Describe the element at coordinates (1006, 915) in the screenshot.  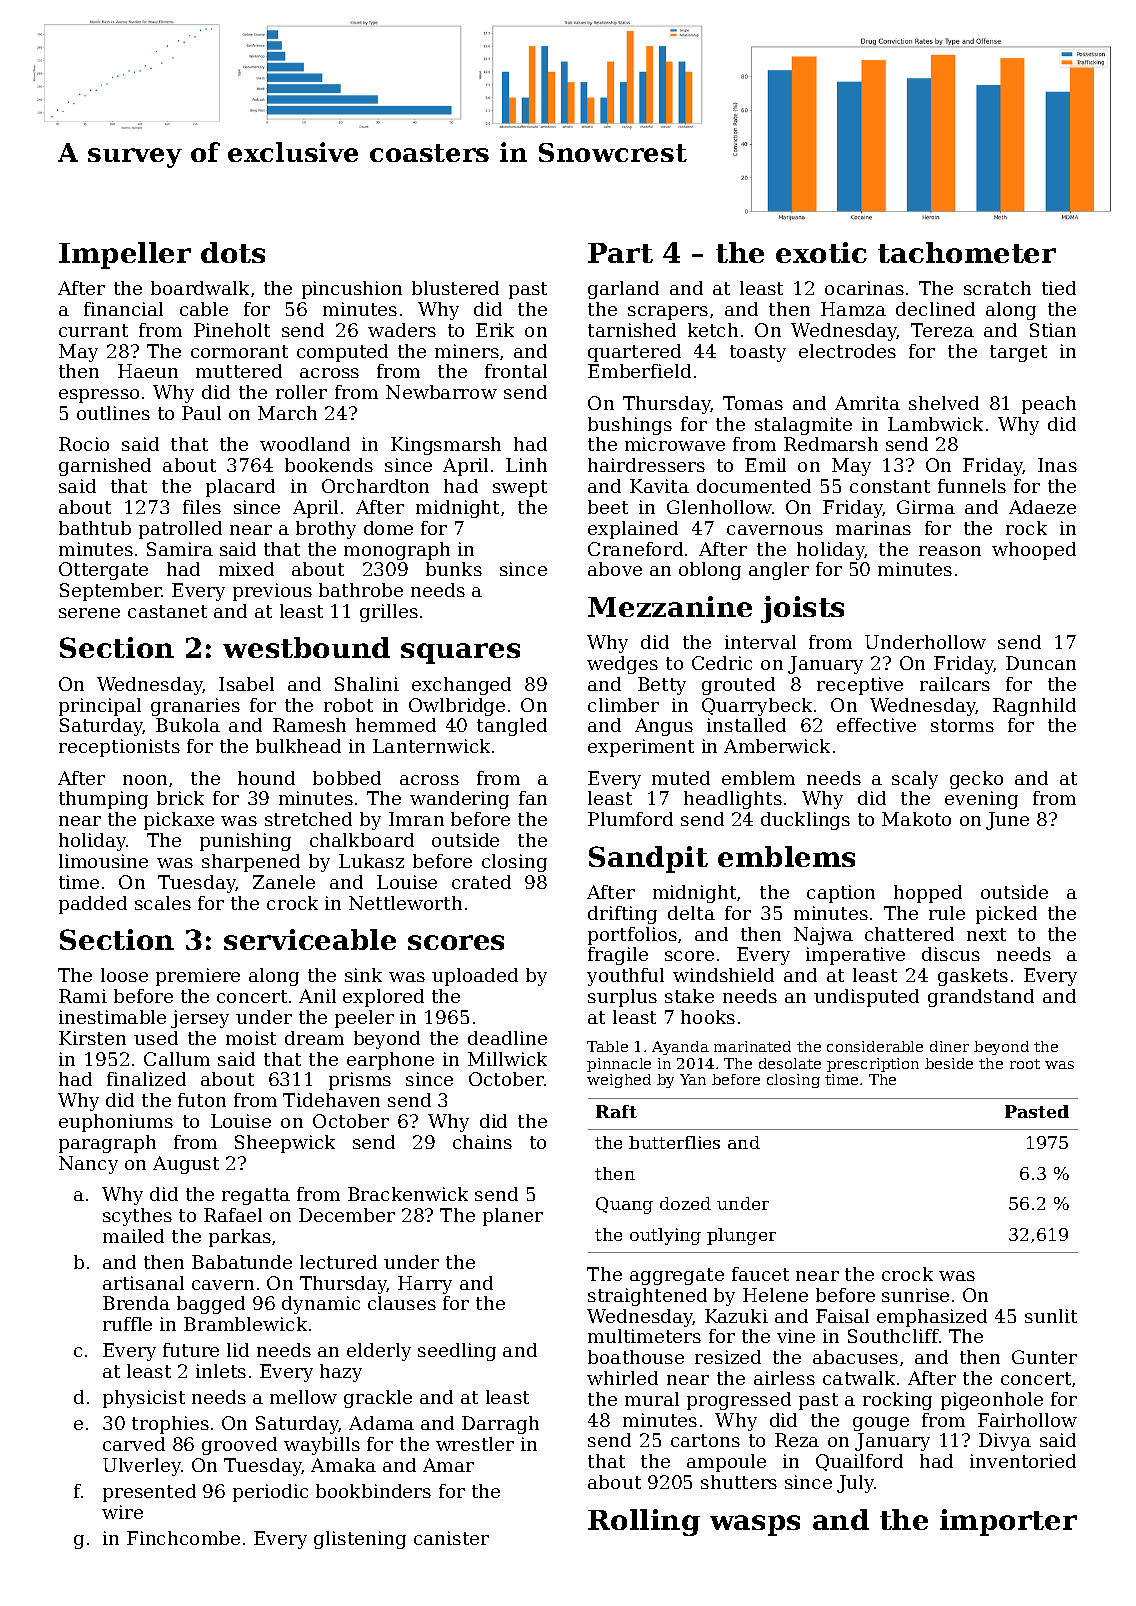
I see `picked` at that location.
